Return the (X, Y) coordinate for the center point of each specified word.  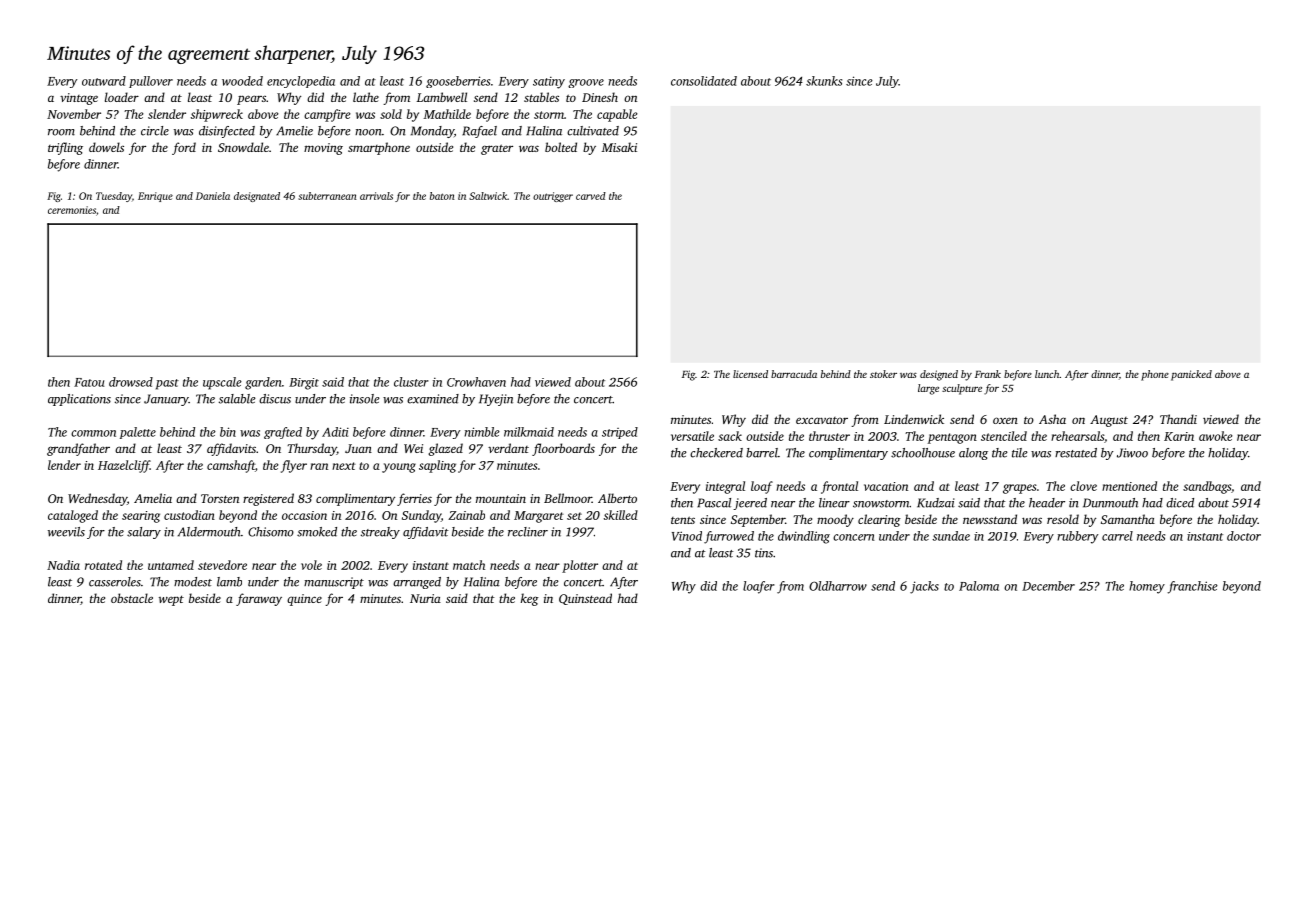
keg (530, 599)
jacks (924, 587)
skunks (824, 81)
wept (171, 600)
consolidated (704, 81)
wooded (242, 81)
